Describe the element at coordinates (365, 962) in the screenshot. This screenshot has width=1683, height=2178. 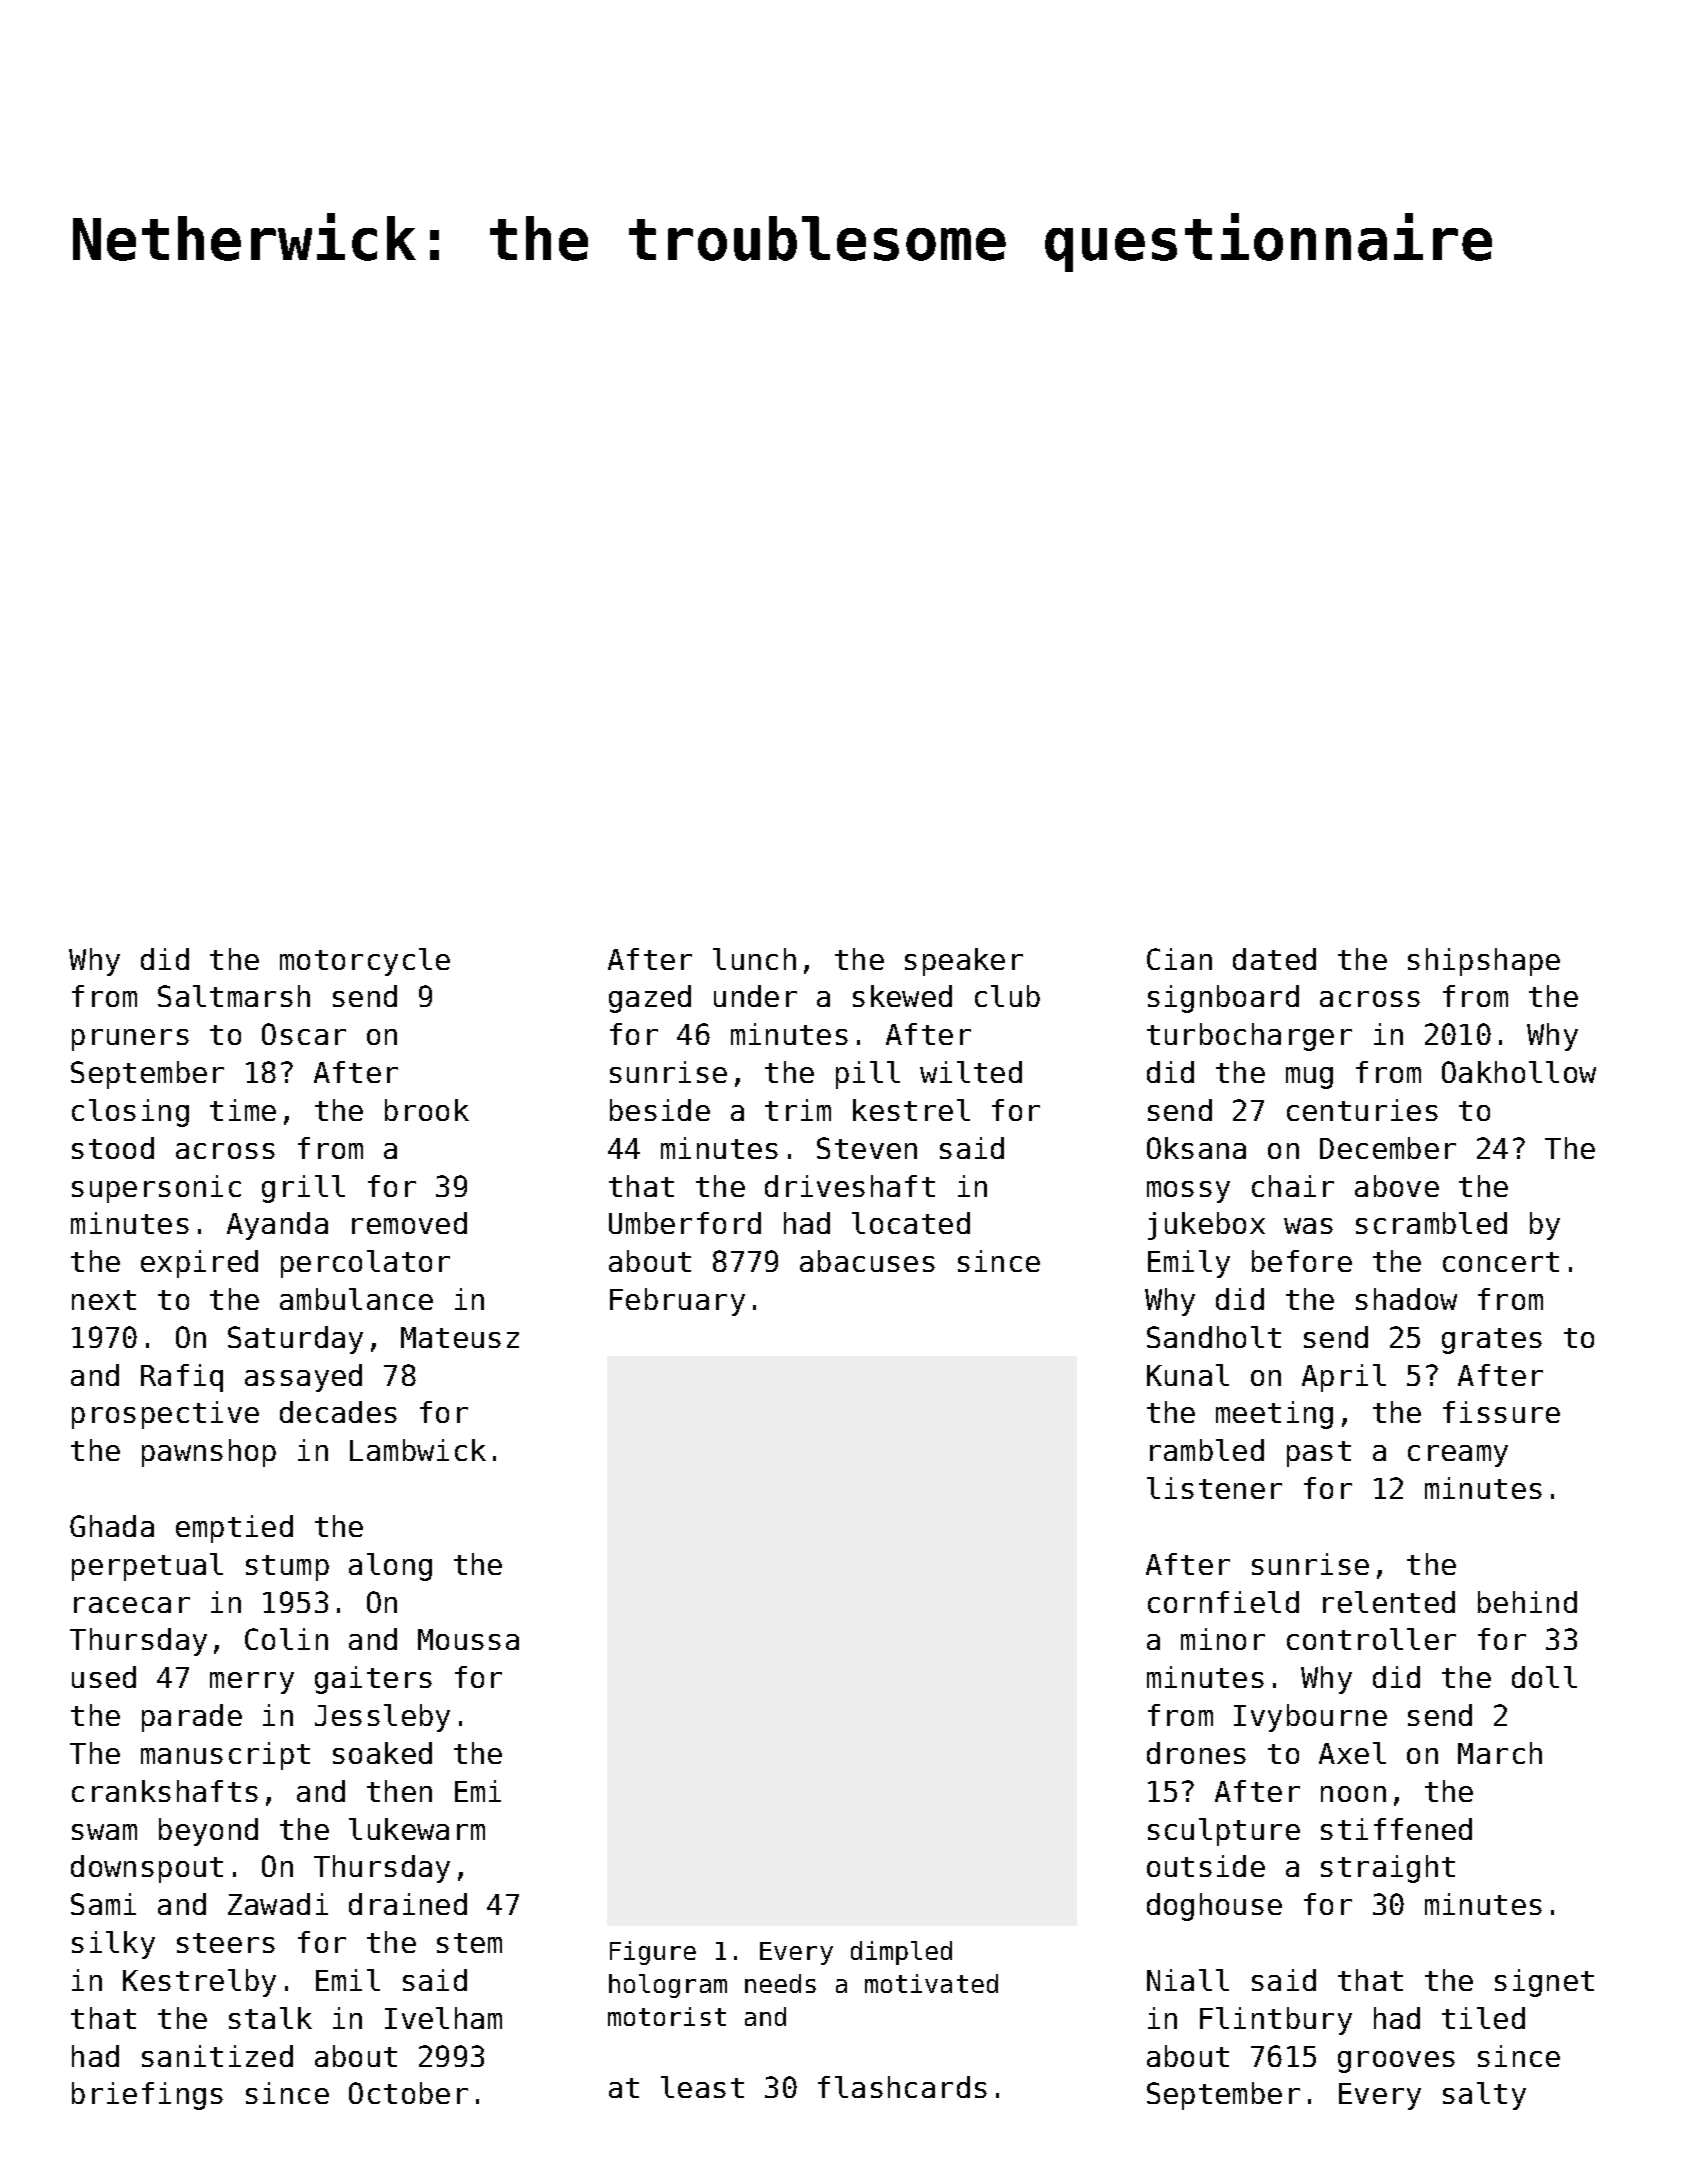
I see `motorcycle` at that location.
